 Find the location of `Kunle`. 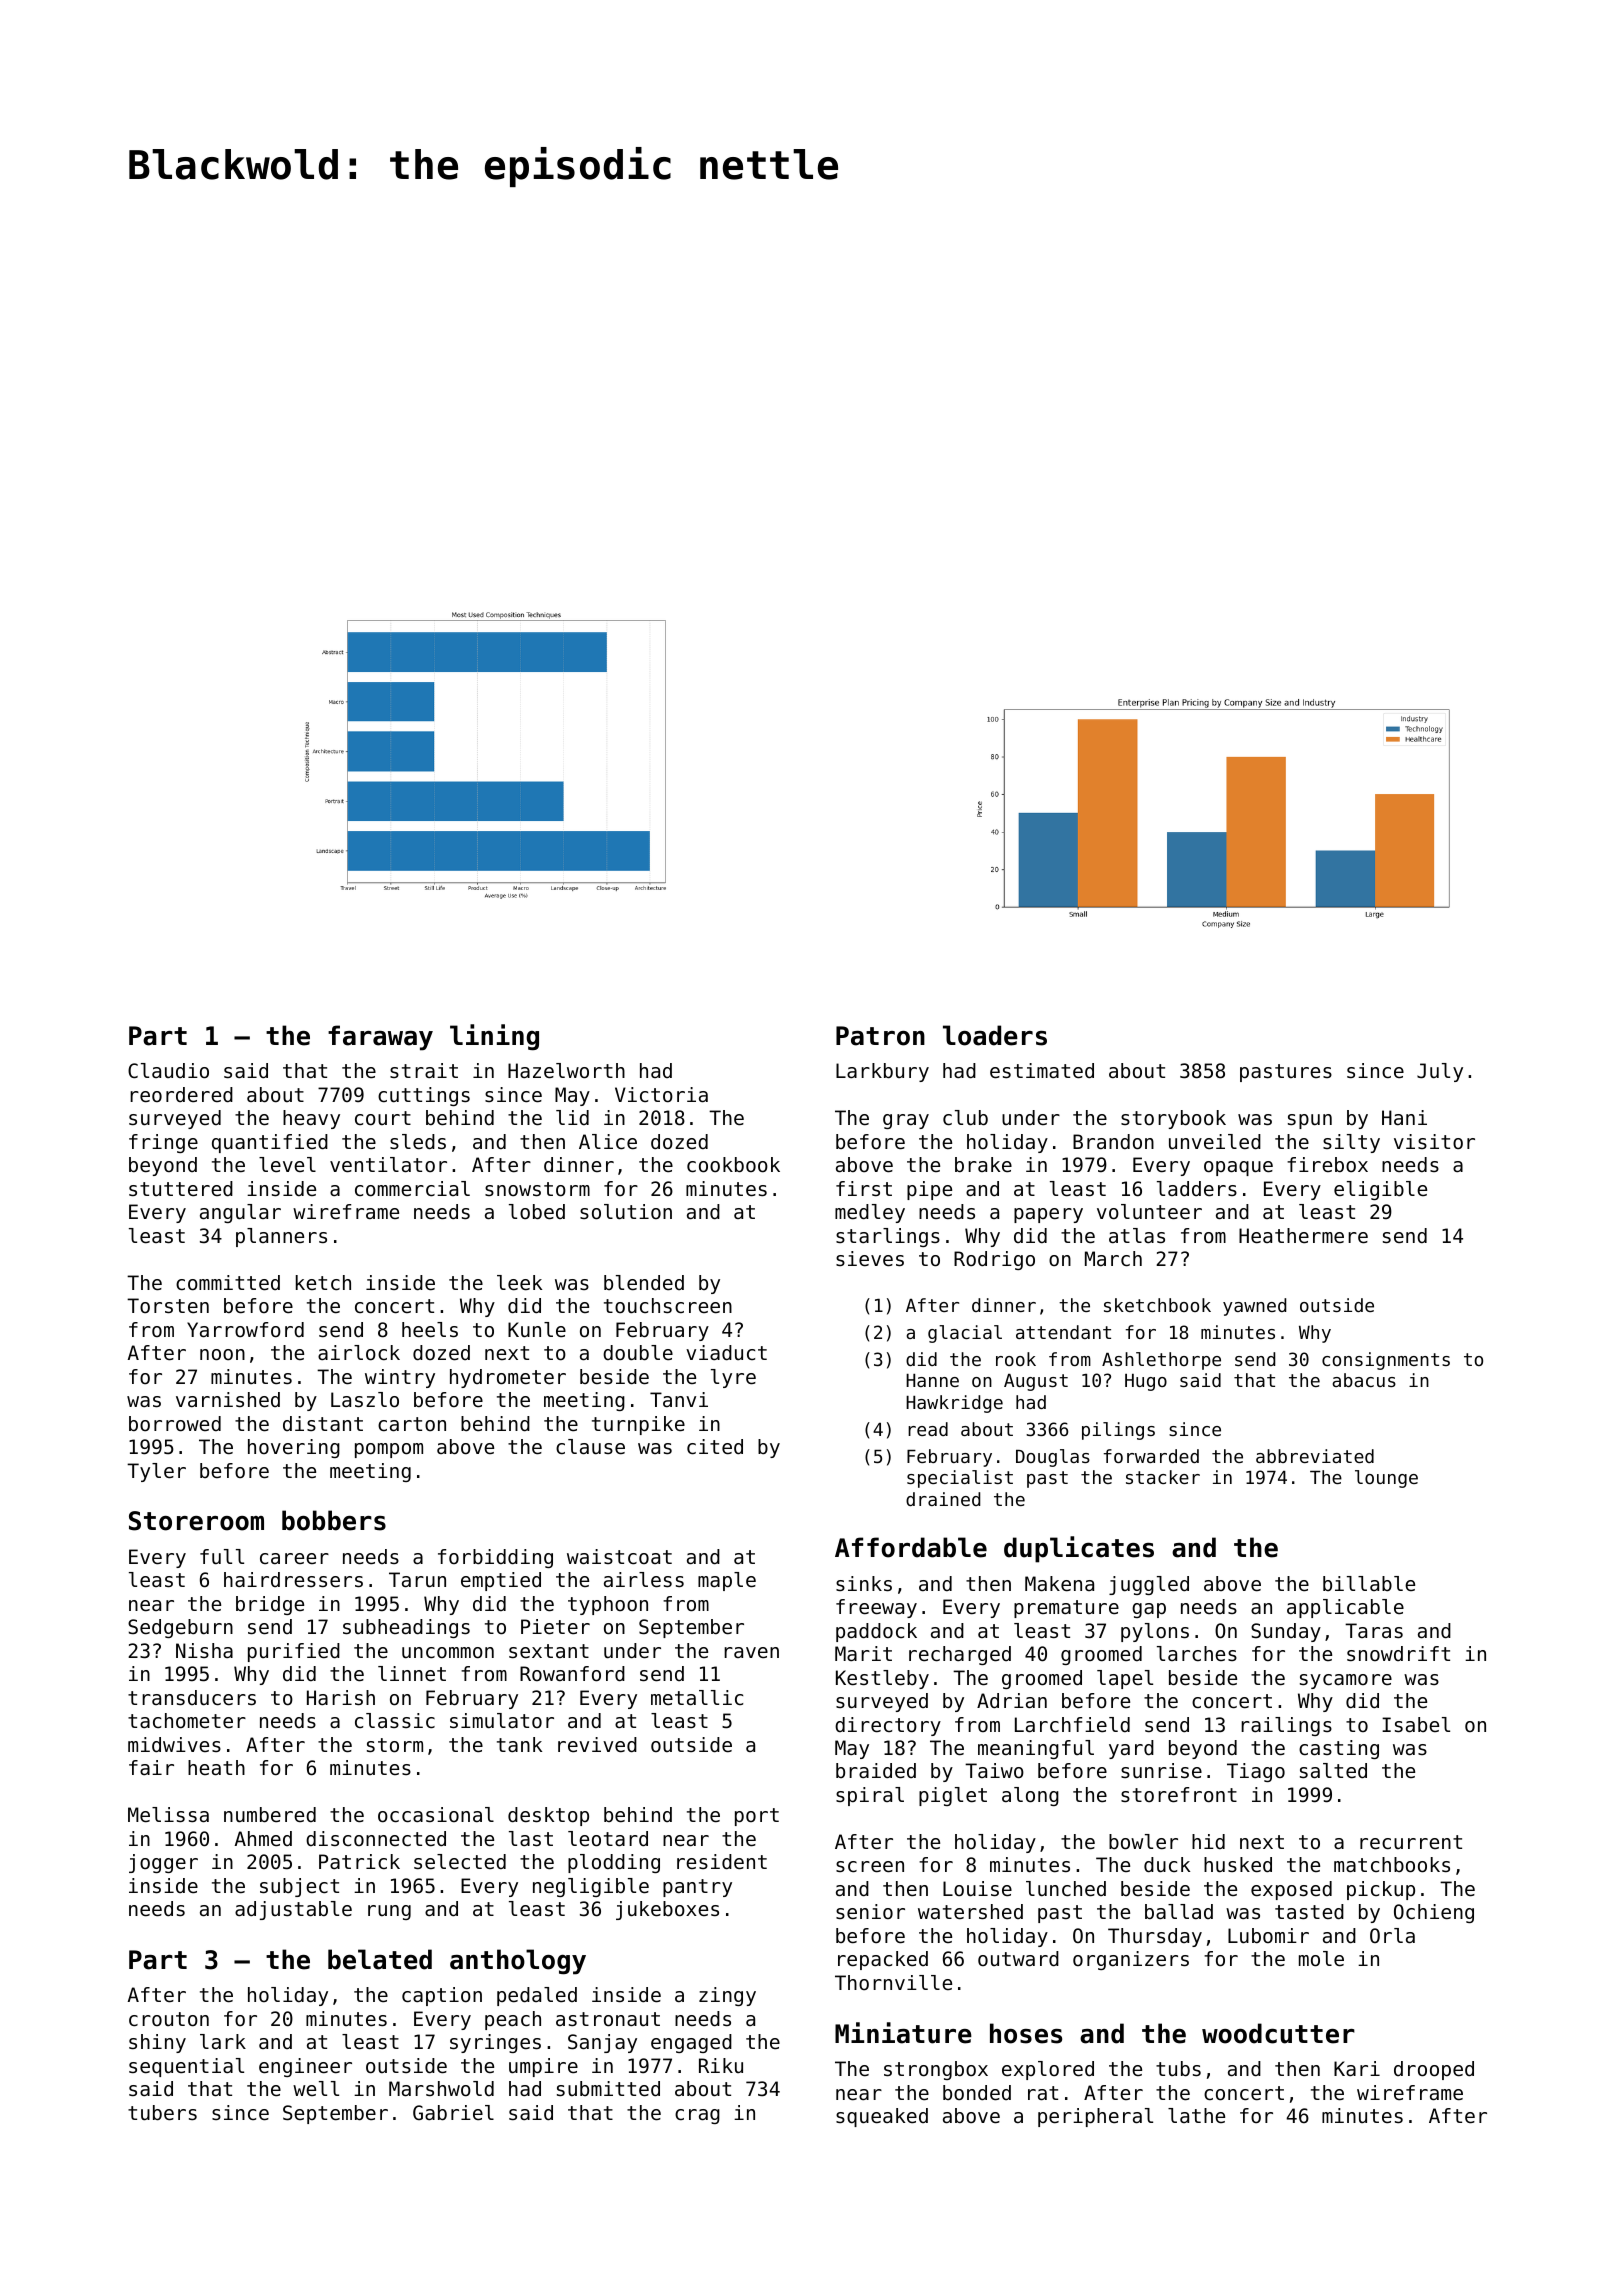

Kunle is located at coordinates (537, 1330).
